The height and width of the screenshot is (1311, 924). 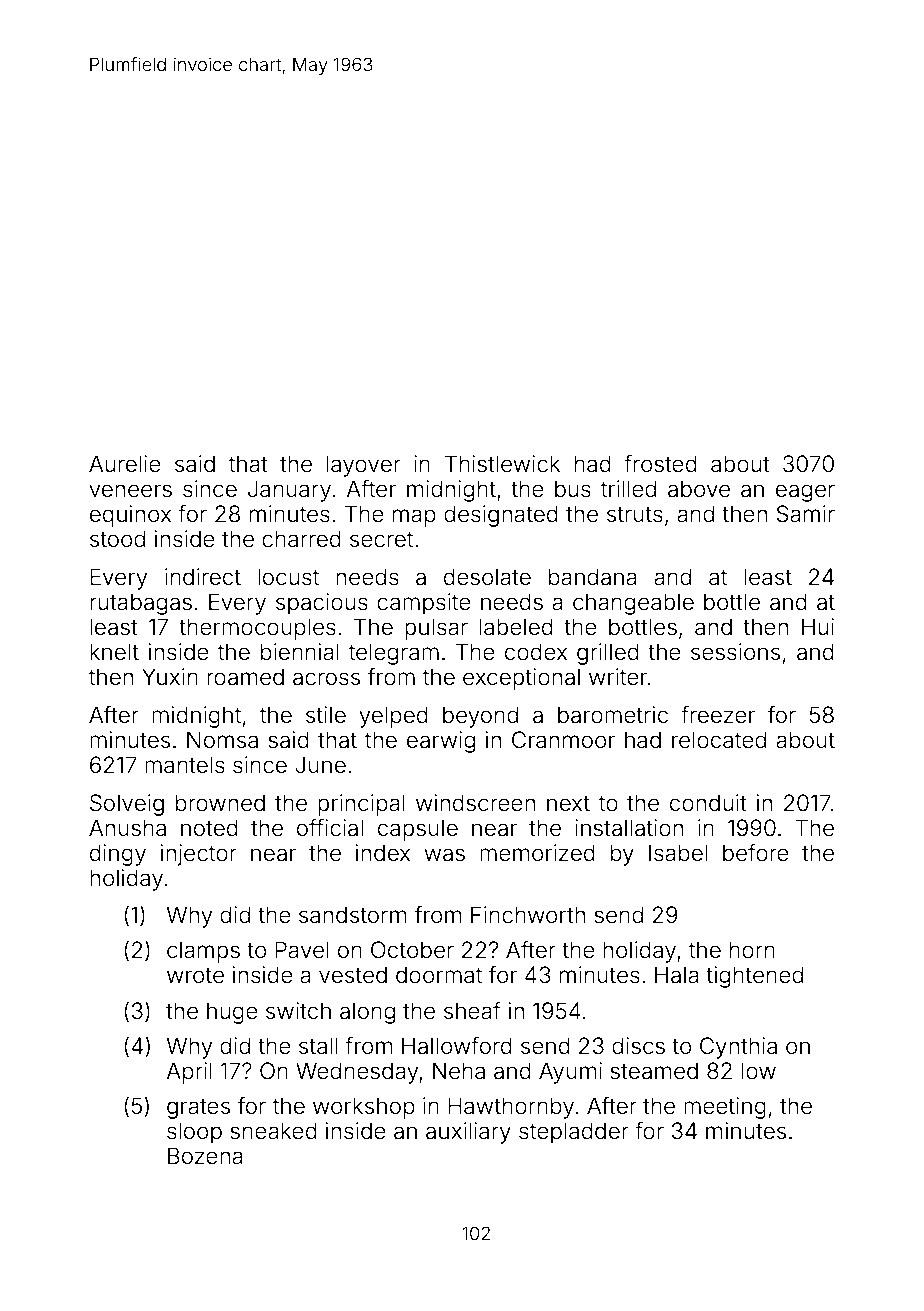 I want to click on knelt, so click(x=114, y=652).
